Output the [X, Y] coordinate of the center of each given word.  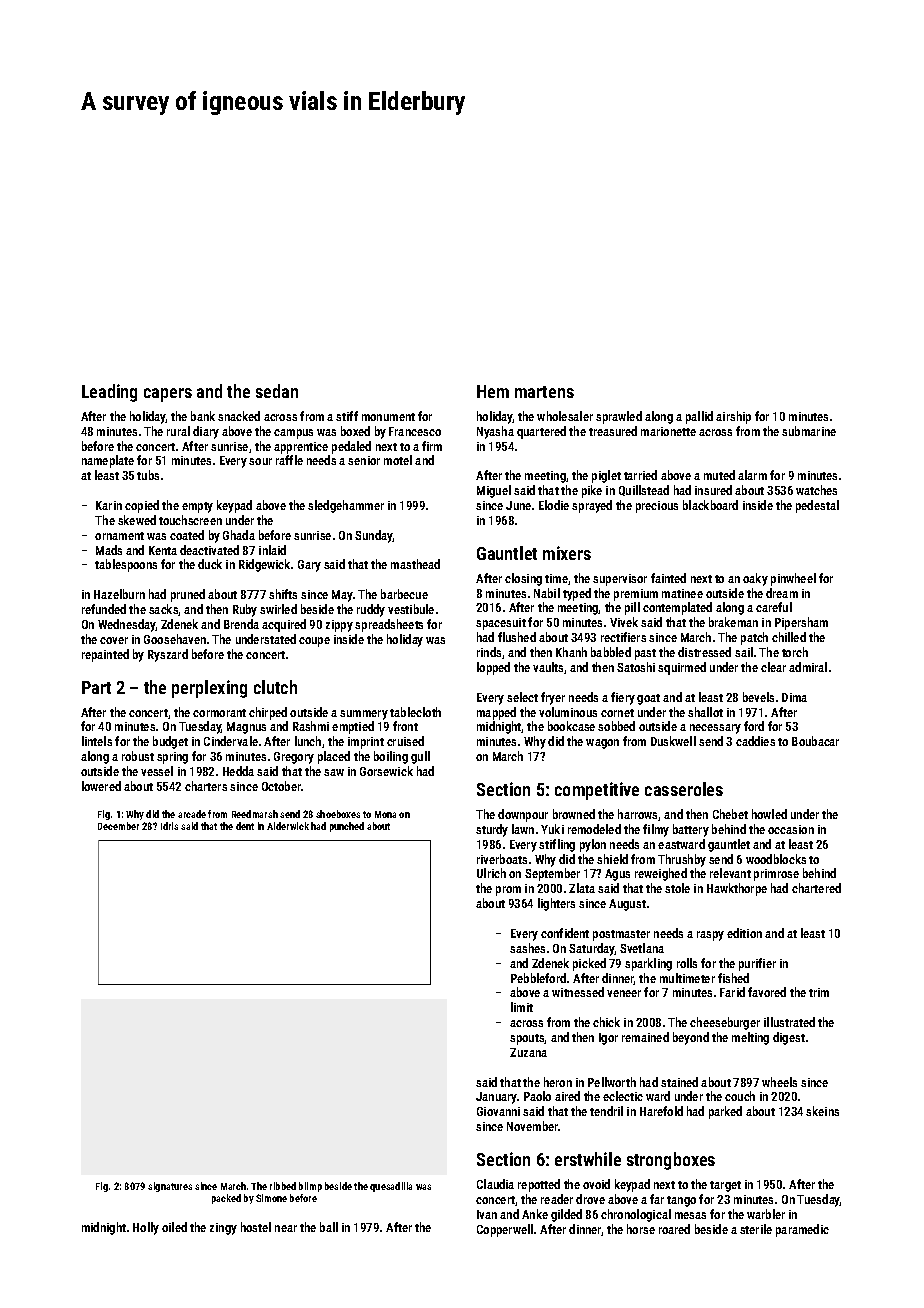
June [518, 505]
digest [789, 1038]
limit [522, 1007]
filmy [656, 830]
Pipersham [801, 623]
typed [577, 594]
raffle [289, 460]
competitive [597, 791]
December [118, 826]
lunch [308, 741]
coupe [314, 642]
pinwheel [793, 579]
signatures [170, 1187]
